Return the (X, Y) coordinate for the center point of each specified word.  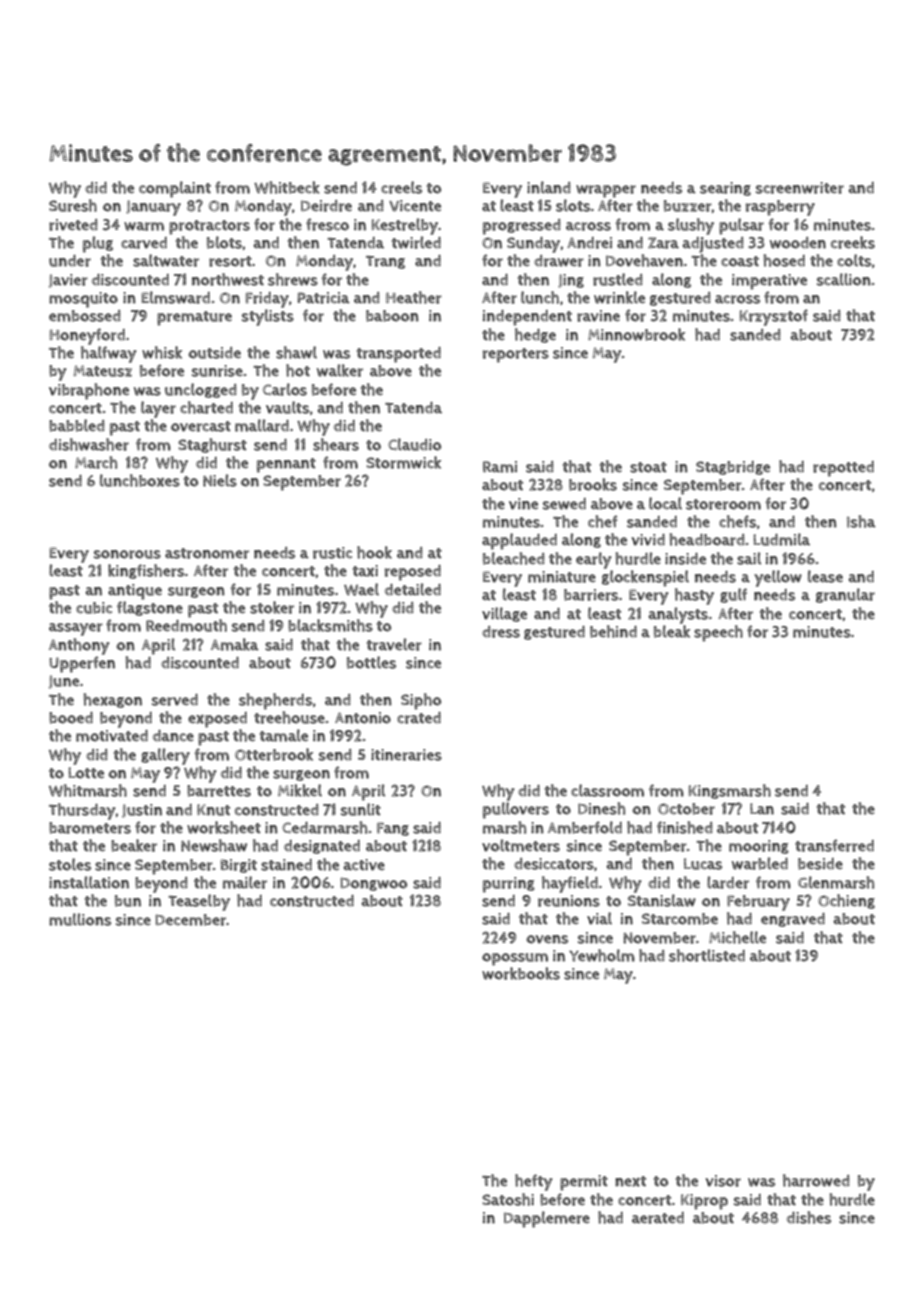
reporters (516, 355)
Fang (393, 829)
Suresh (73, 205)
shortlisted (707, 955)
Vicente (415, 206)
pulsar (741, 226)
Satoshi (508, 1199)
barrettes (219, 791)
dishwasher (89, 444)
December (190, 920)
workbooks (521, 973)
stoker (272, 607)
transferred (834, 845)
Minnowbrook (636, 334)
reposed (413, 573)
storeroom (723, 504)
